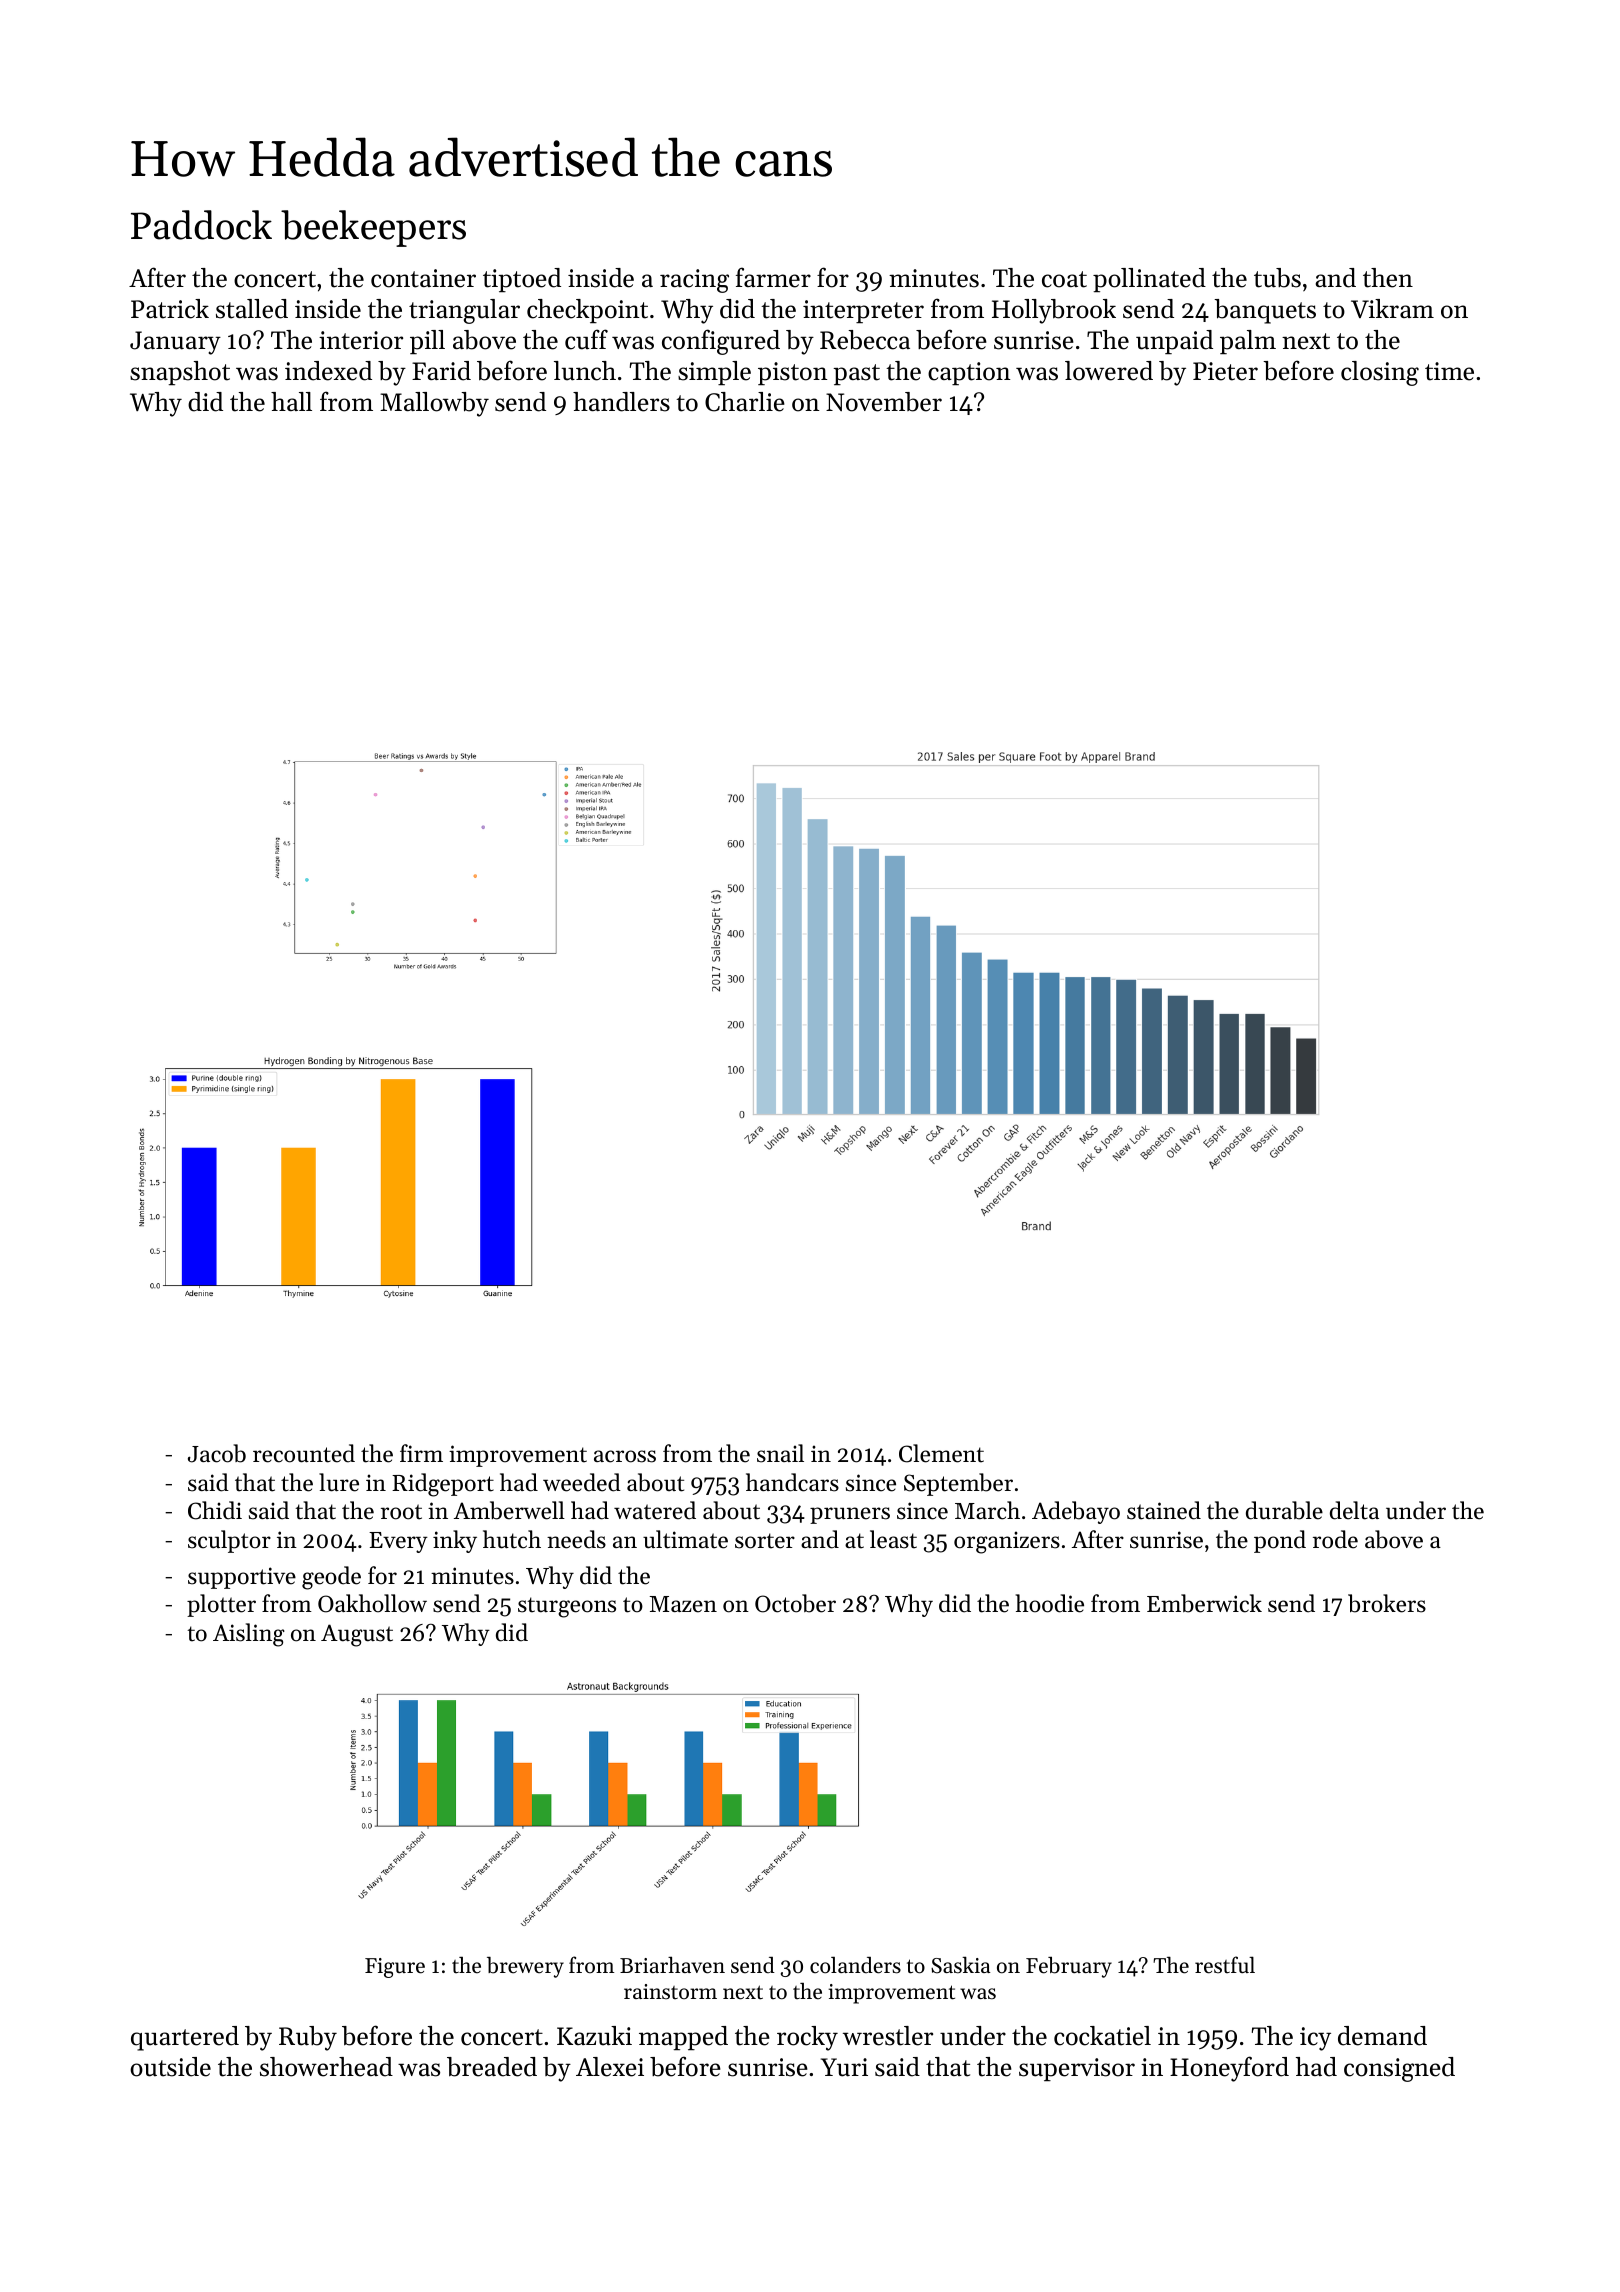  I want to click on durable, so click(1284, 1510).
